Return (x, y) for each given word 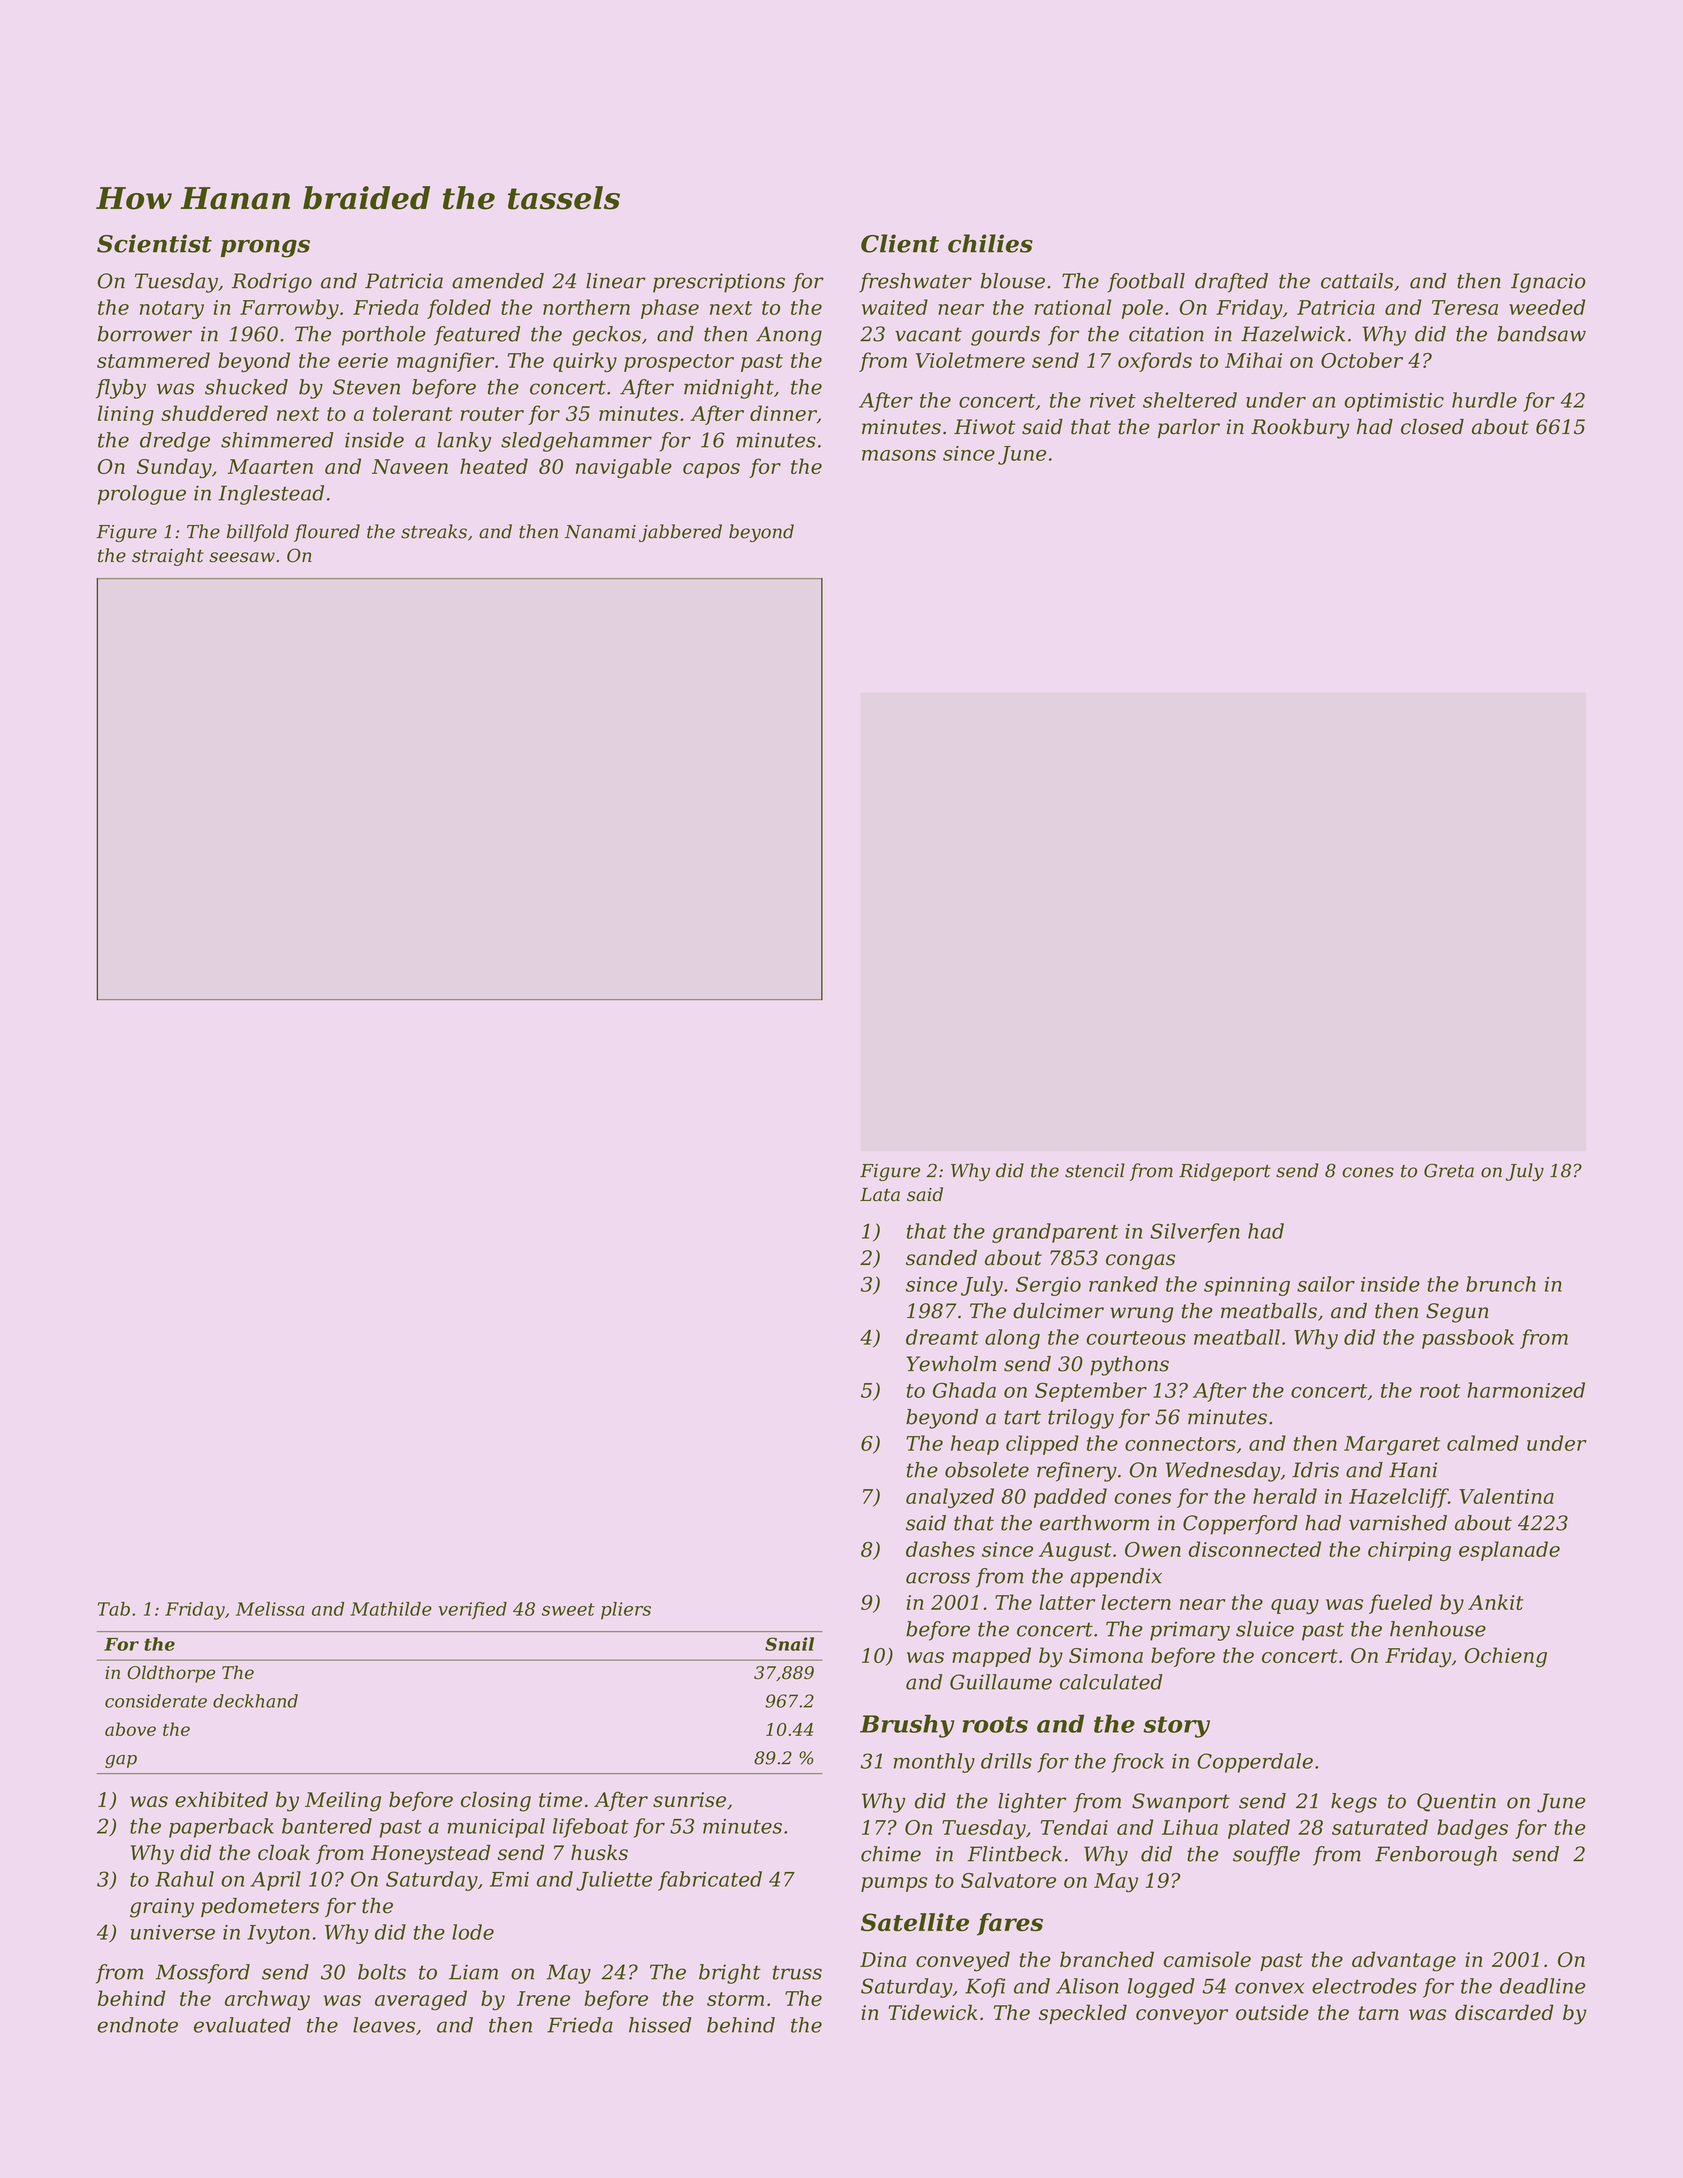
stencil (1095, 1170)
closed (1432, 427)
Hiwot (984, 427)
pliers (626, 1611)
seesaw (242, 557)
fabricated (710, 1881)
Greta (1449, 1170)
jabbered (680, 533)
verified (472, 1611)
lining (126, 415)
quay (1295, 1606)
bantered (327, 1826)
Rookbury (1300, 429)
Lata (880, 1195)
